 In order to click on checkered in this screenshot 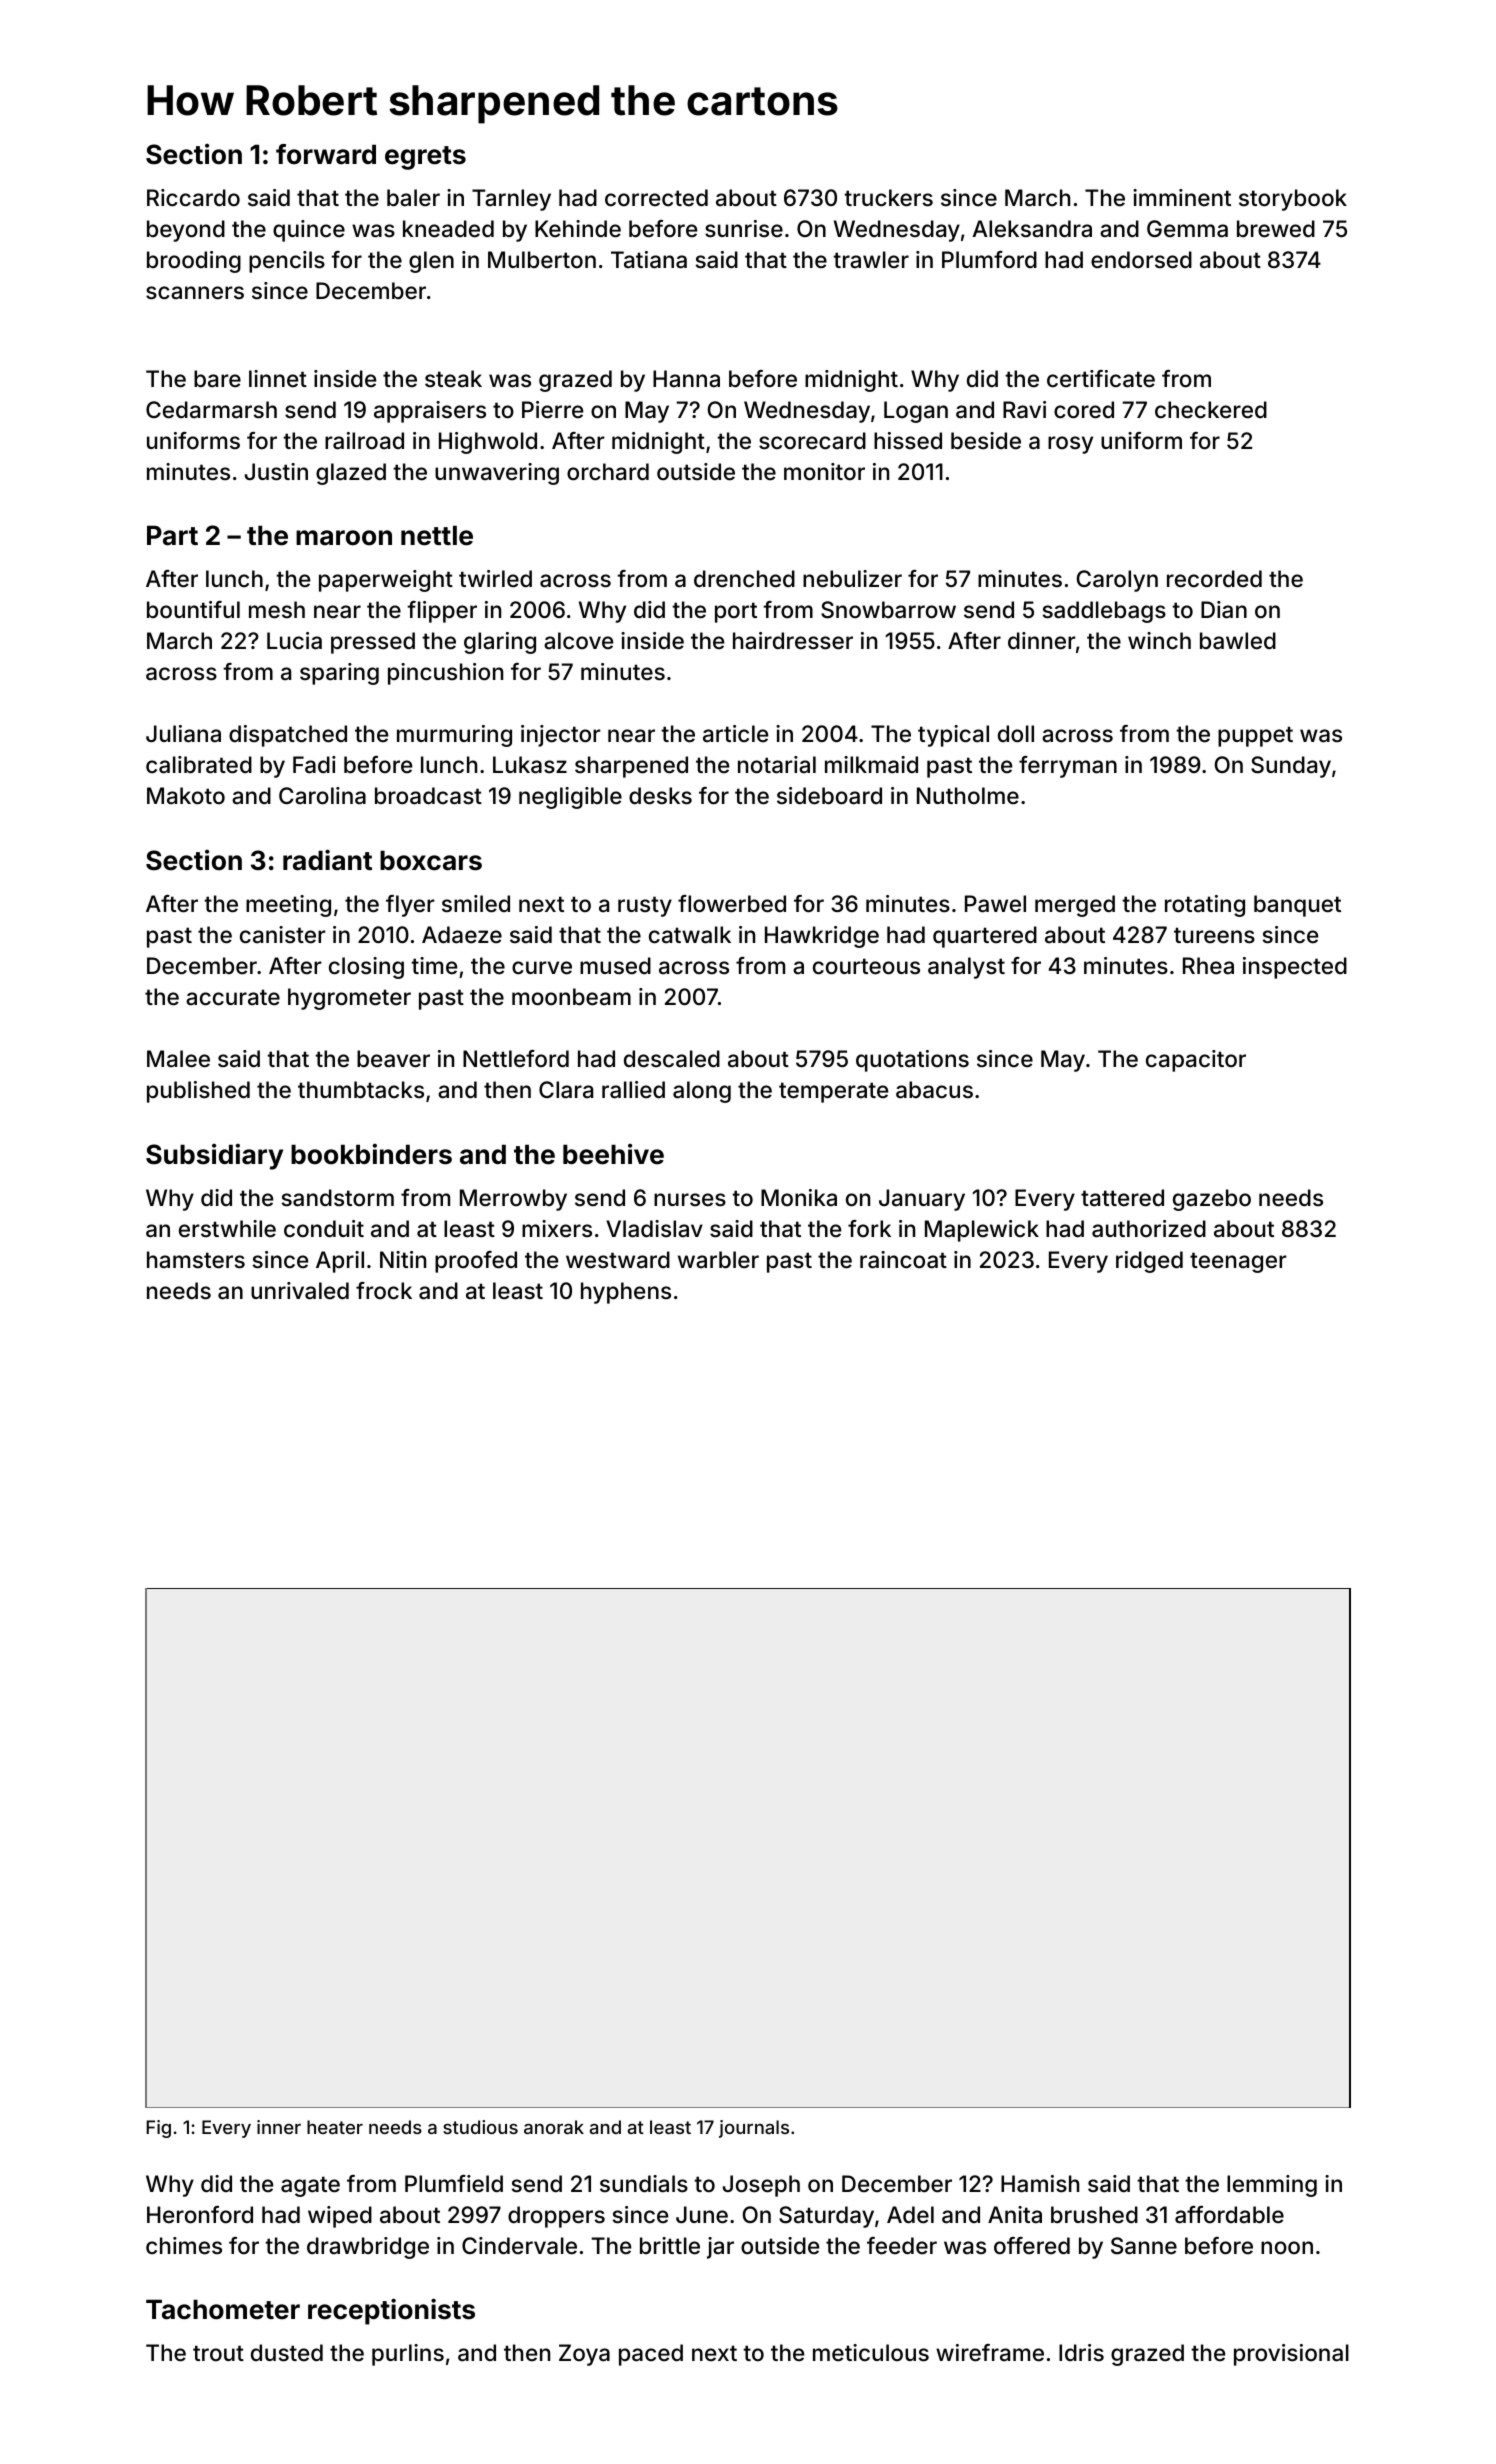, I will do `click(1211, 410)`.
